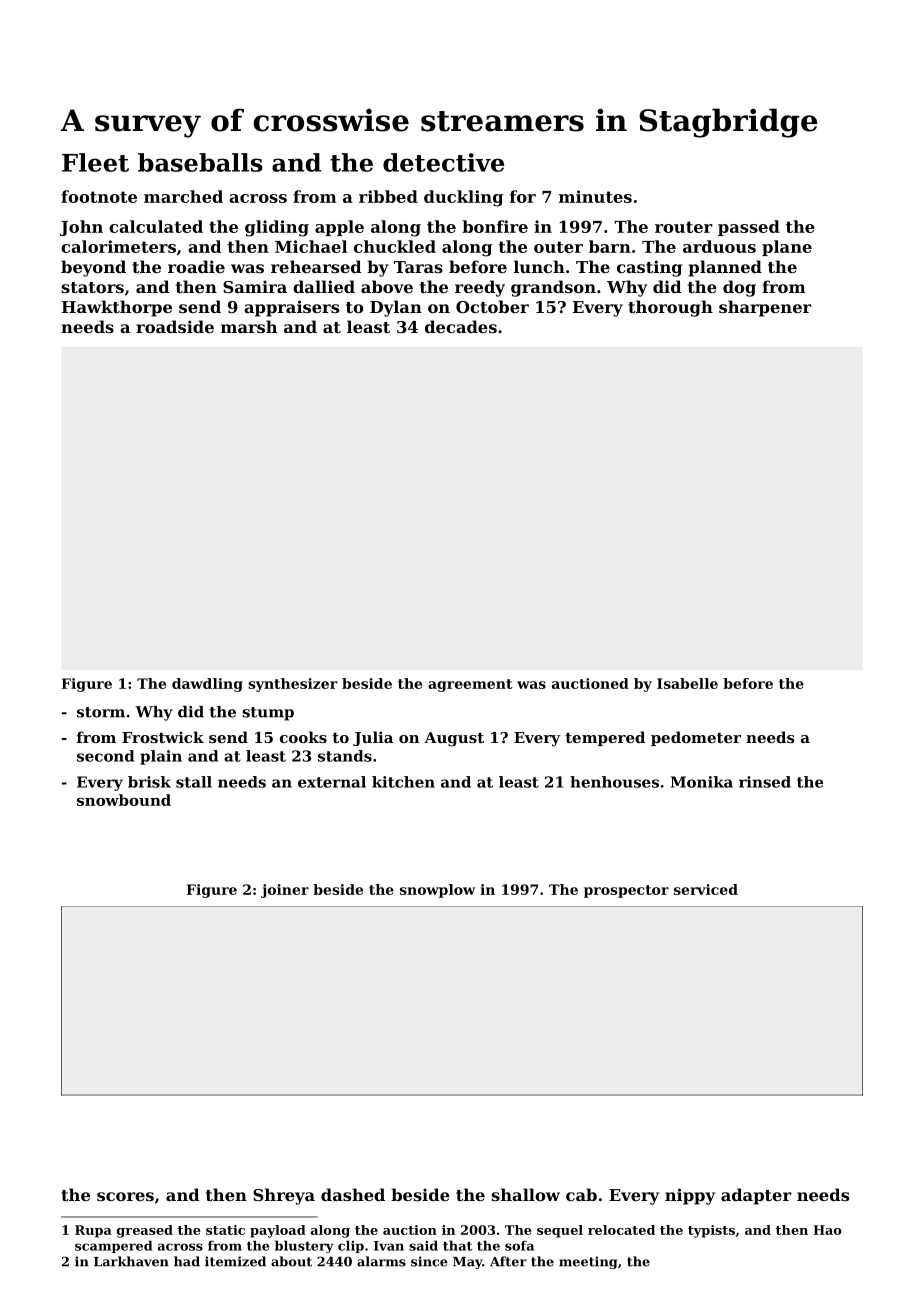 The width and height of the screenshot is (924, 1308). I want to click on Monika, so click(702, 782).
